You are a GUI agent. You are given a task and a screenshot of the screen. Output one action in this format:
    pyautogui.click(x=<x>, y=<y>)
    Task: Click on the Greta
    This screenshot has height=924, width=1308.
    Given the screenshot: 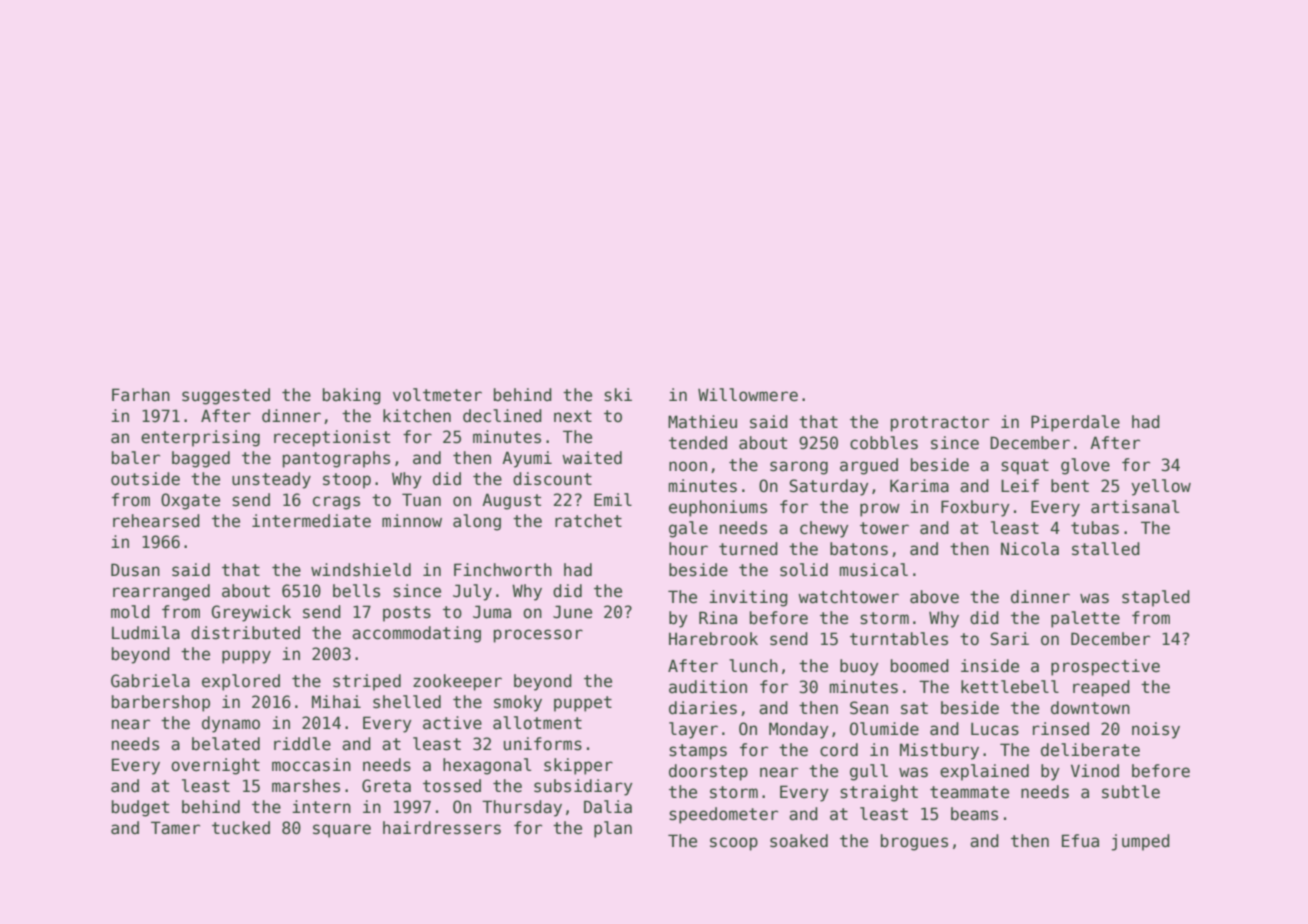 What is the action you would take?
    pyautogui.click(x=386, y=786)
